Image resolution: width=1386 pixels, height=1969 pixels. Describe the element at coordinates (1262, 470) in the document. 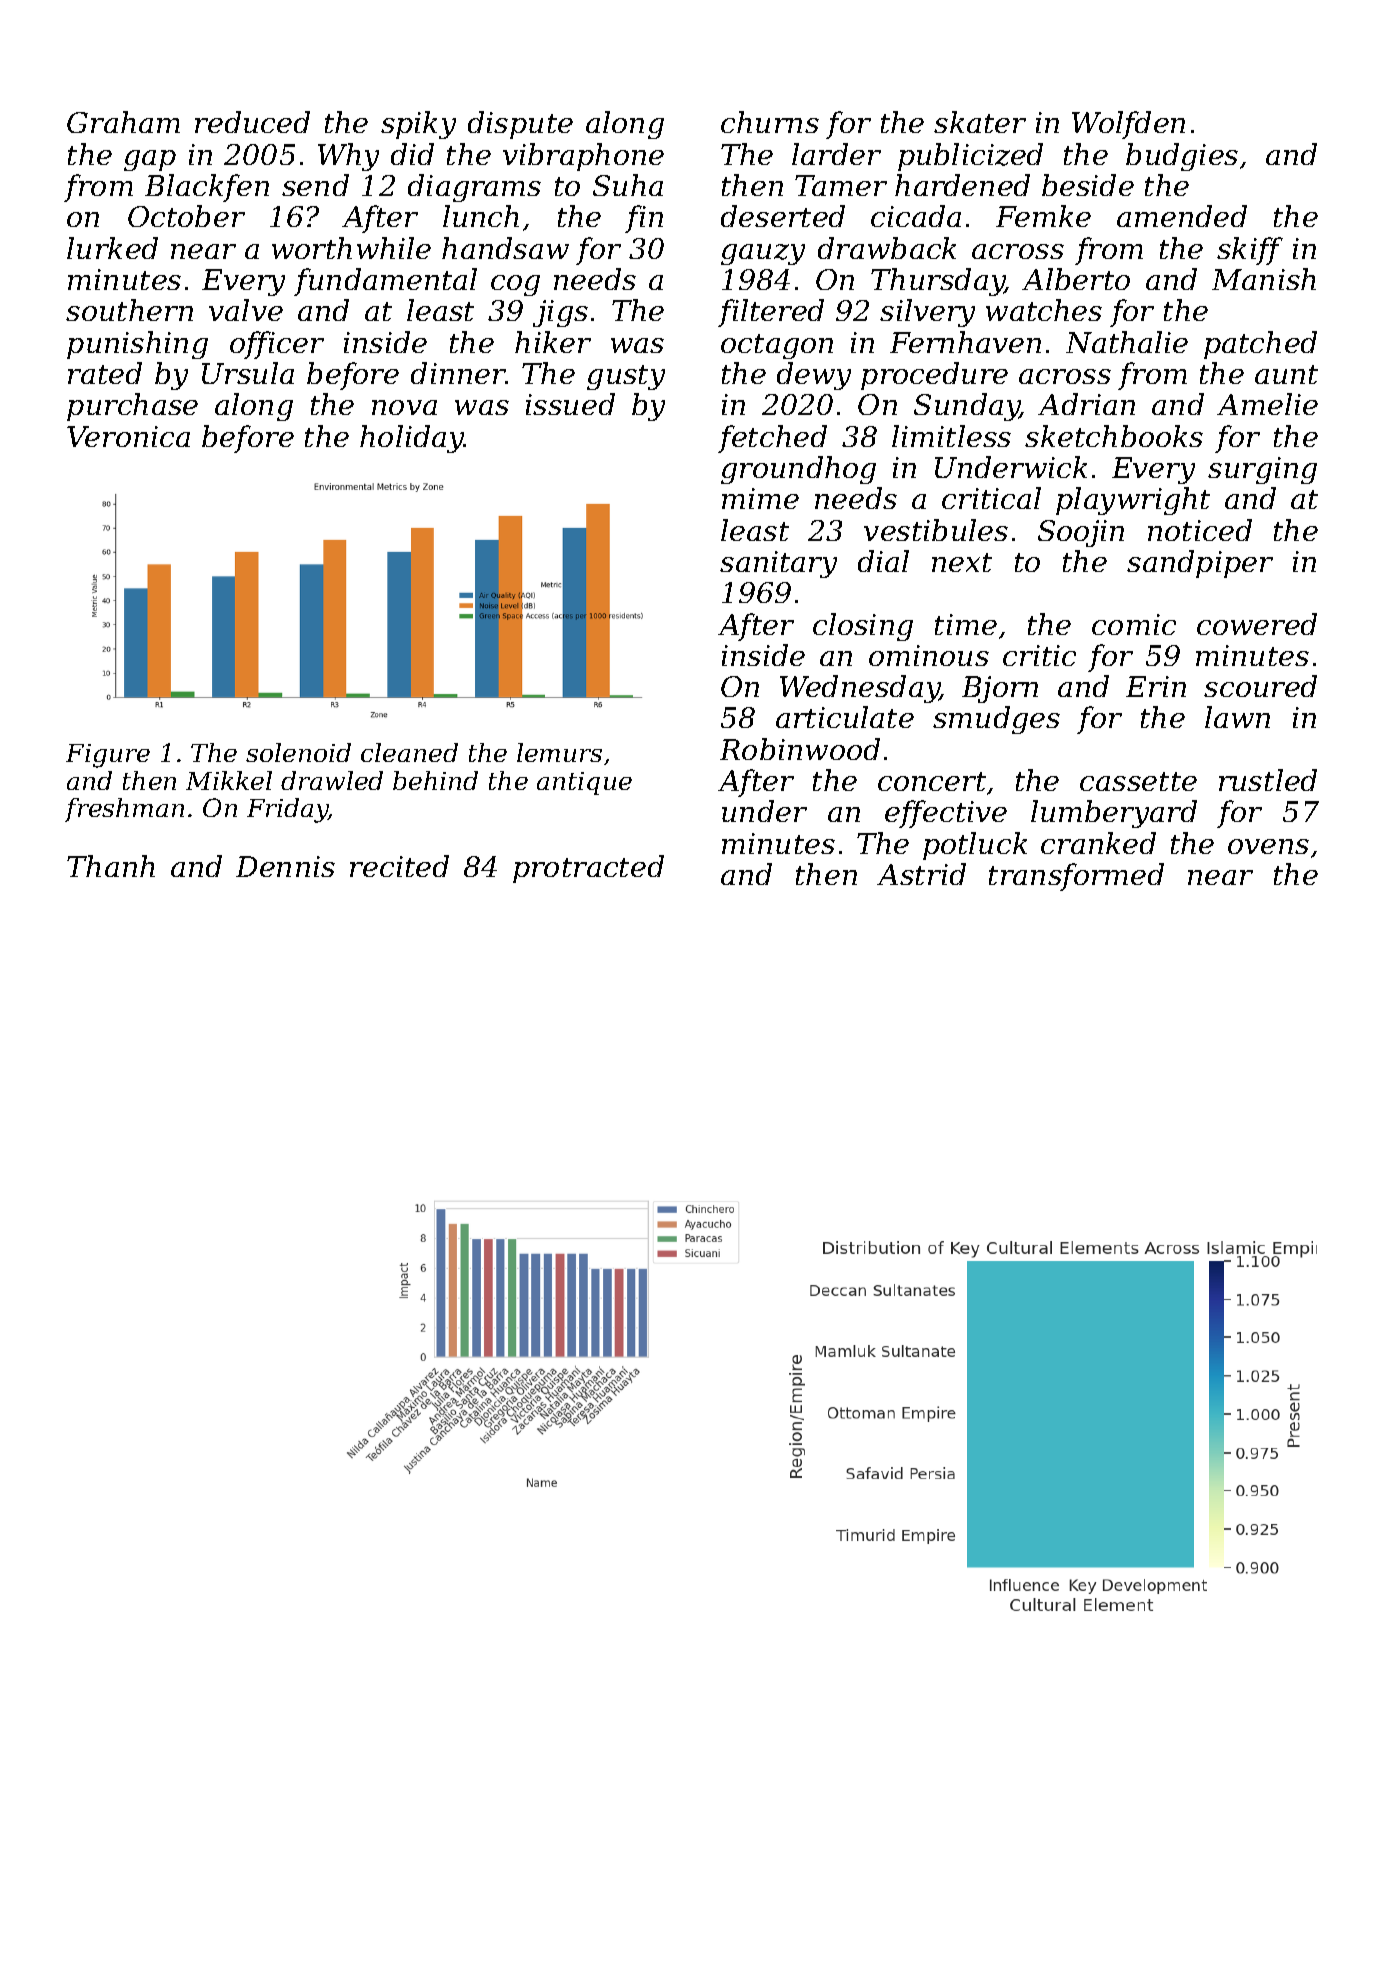

I see `surging` at that location.
